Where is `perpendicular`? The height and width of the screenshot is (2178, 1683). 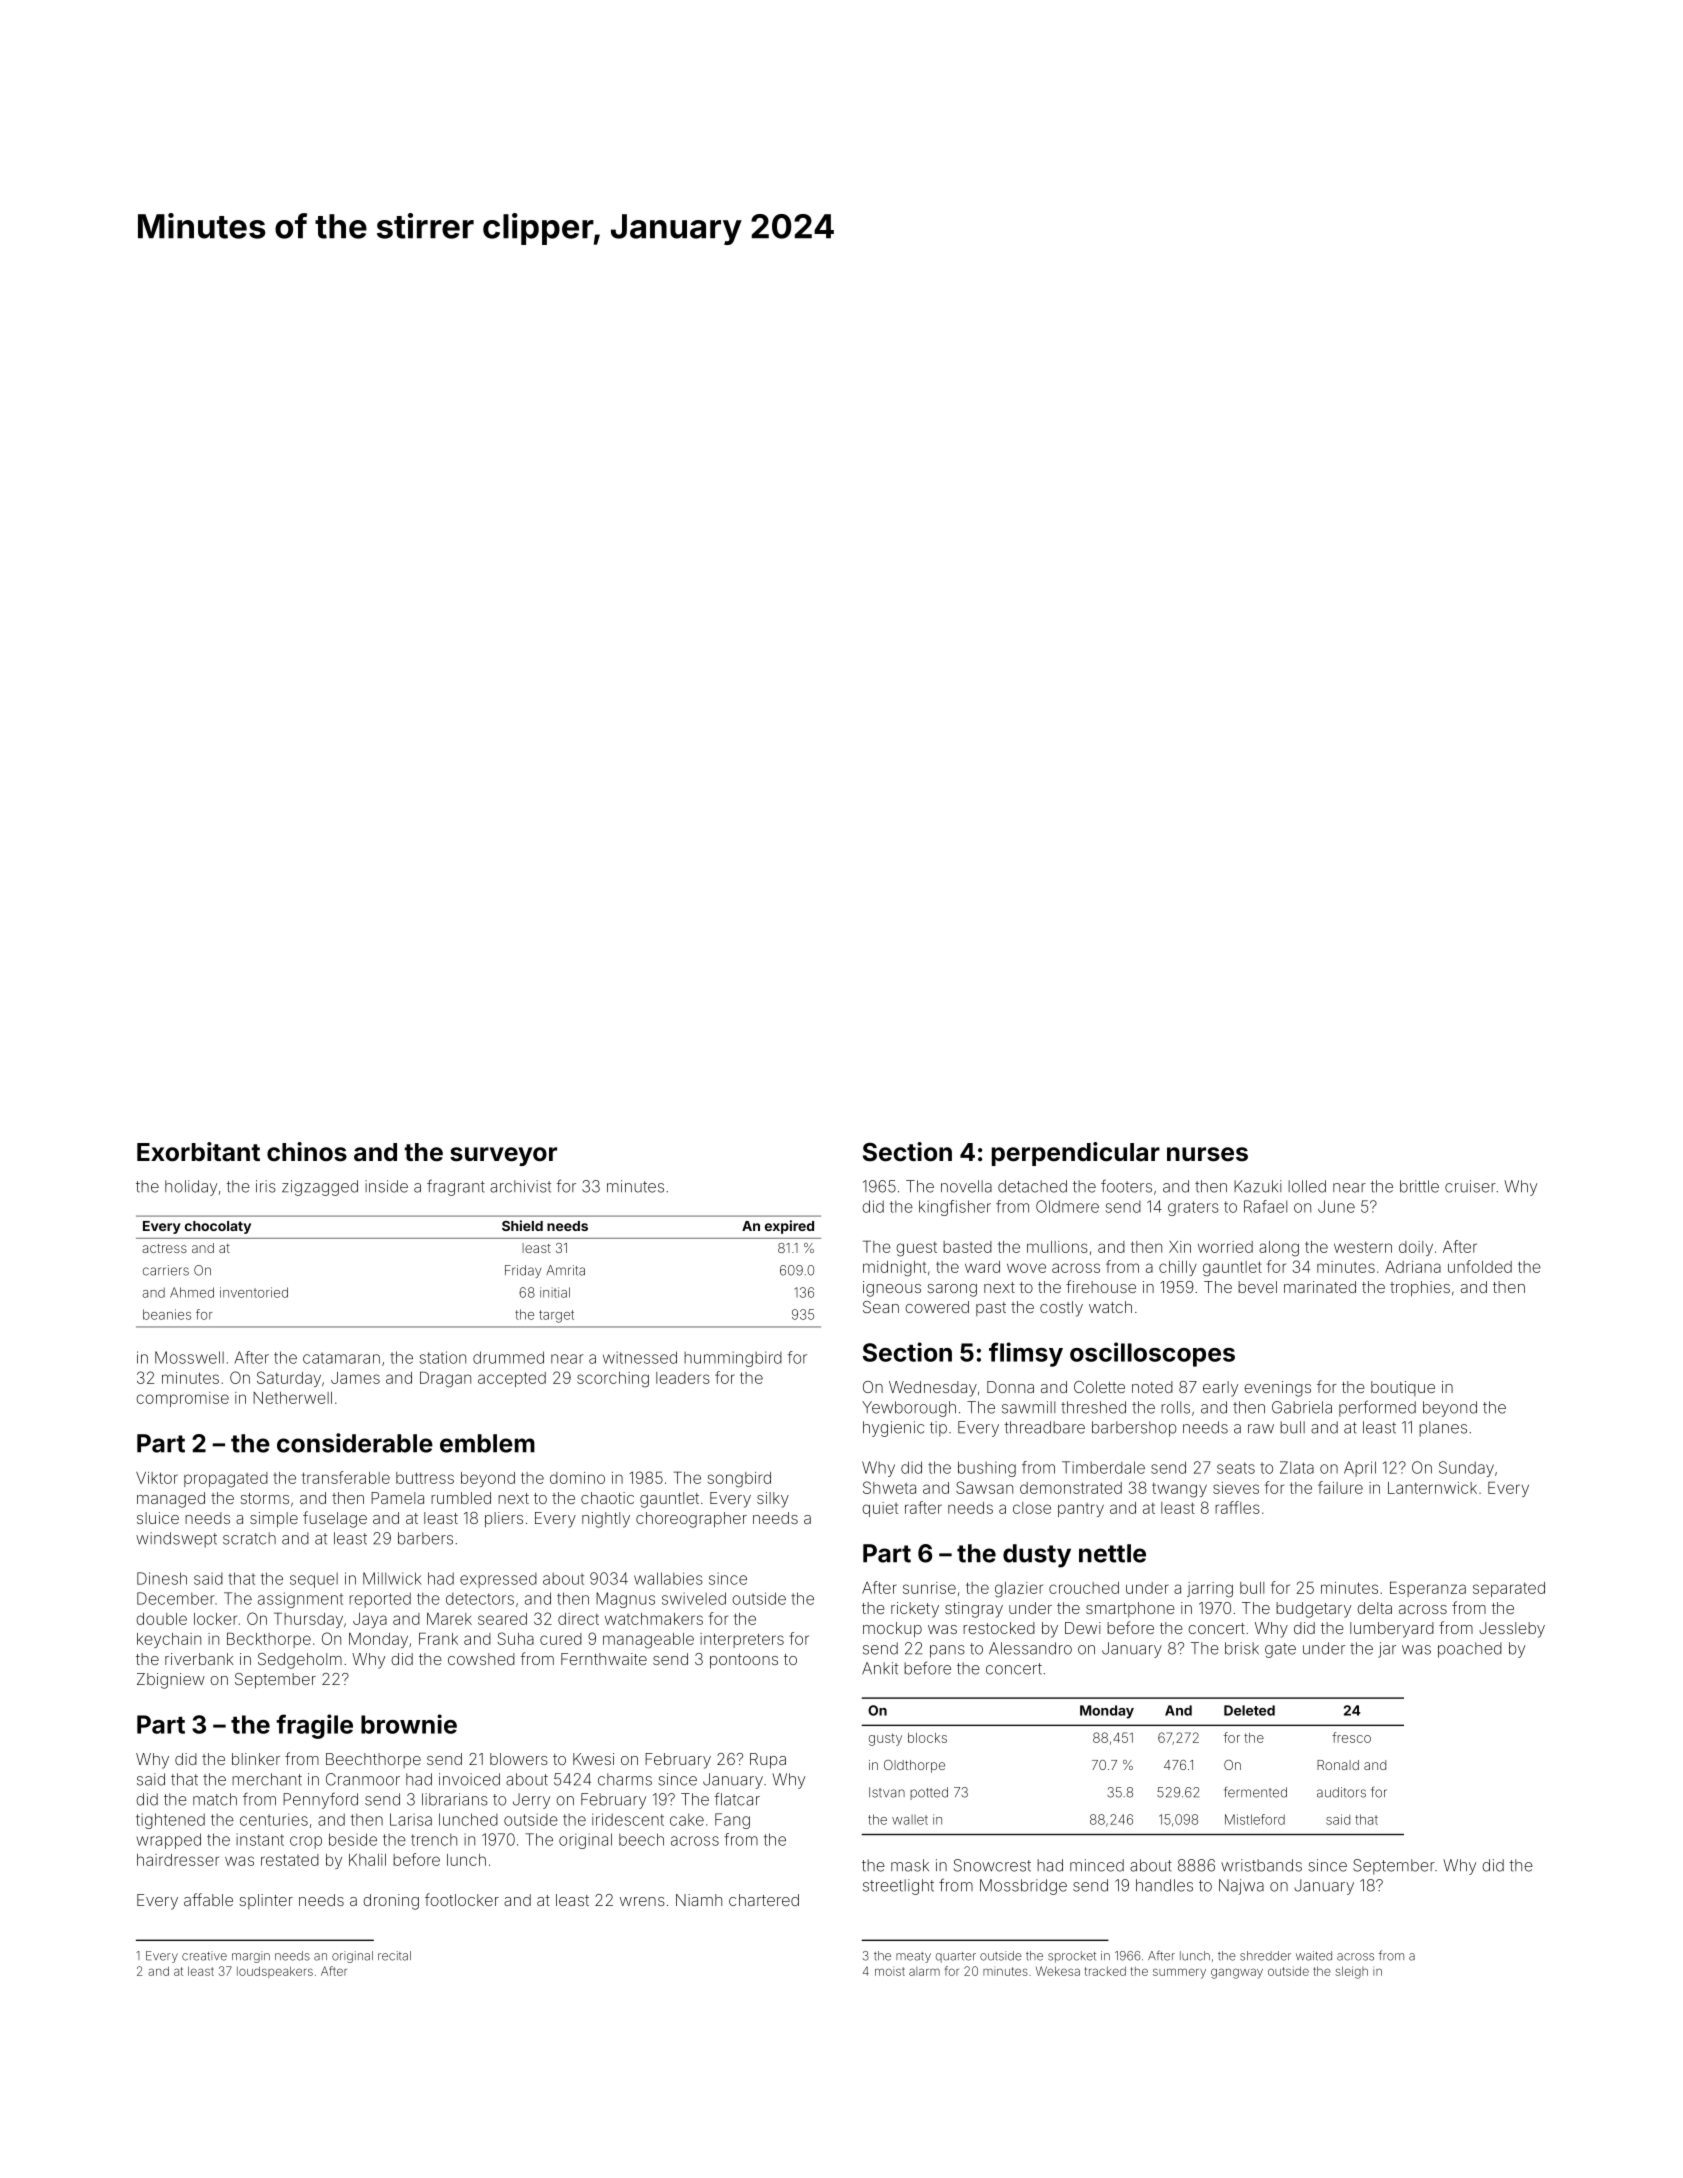 perpendicular is located at coordinates (1076, 1154).
